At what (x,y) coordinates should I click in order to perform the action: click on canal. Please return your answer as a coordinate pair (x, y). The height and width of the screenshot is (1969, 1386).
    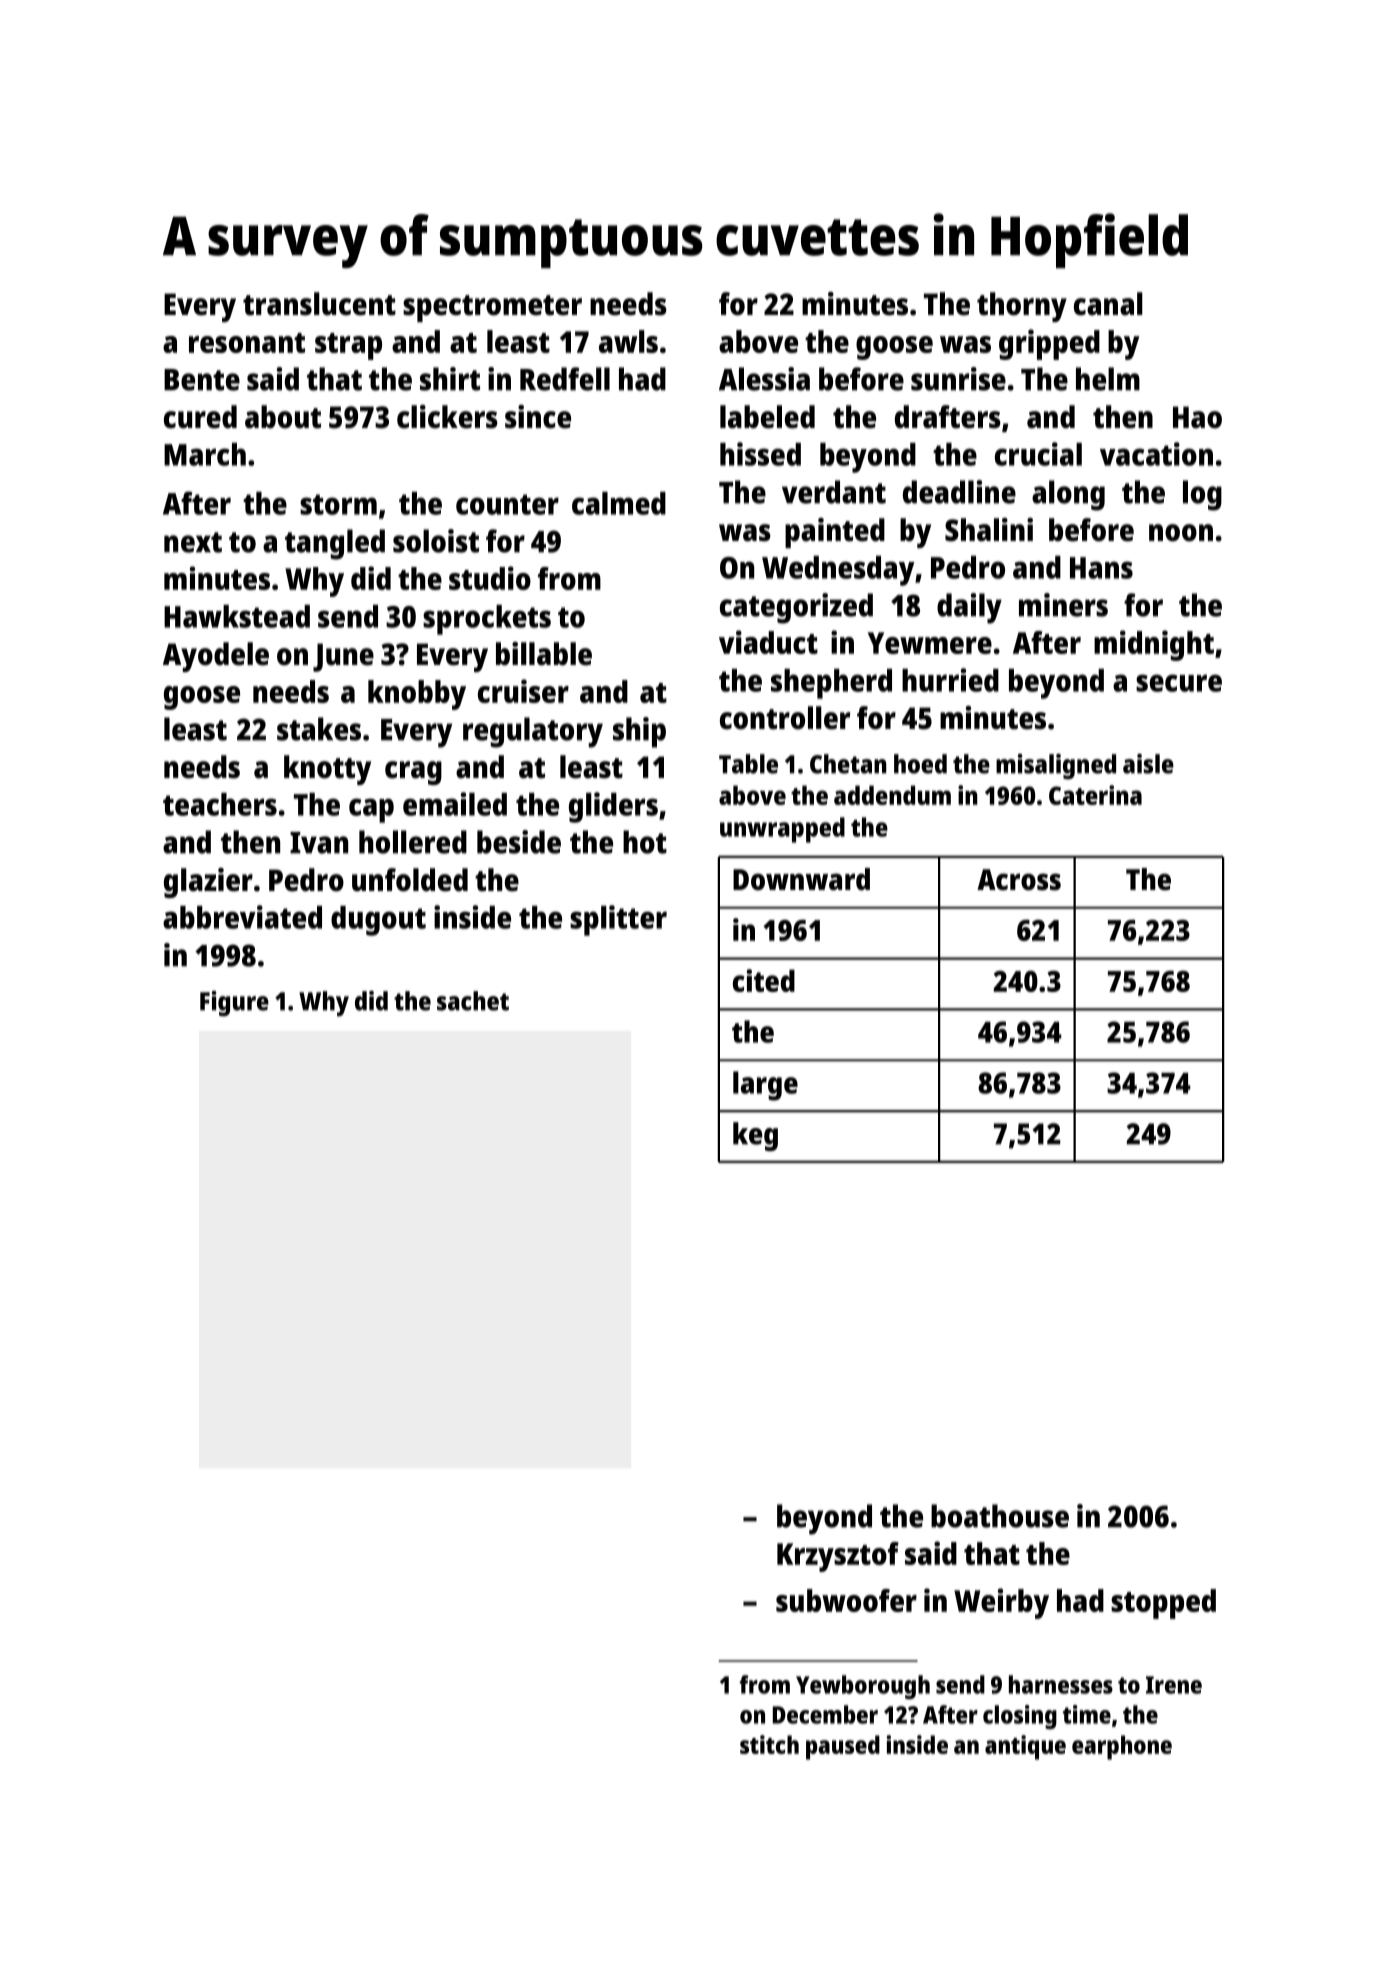
    Looking at the image, I should click on (1108, 304).
